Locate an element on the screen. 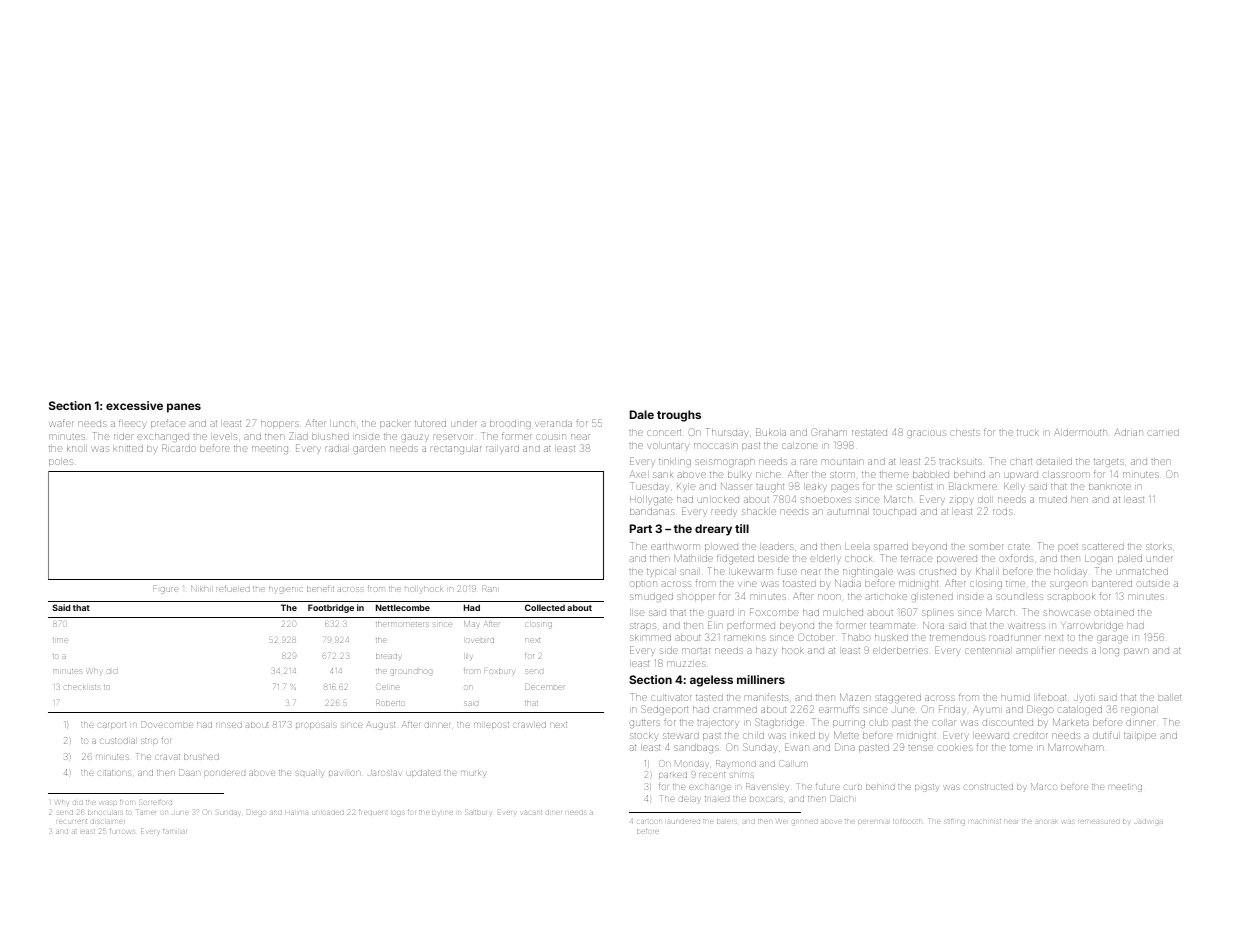  excessive is located at coordinates (134, 405).
